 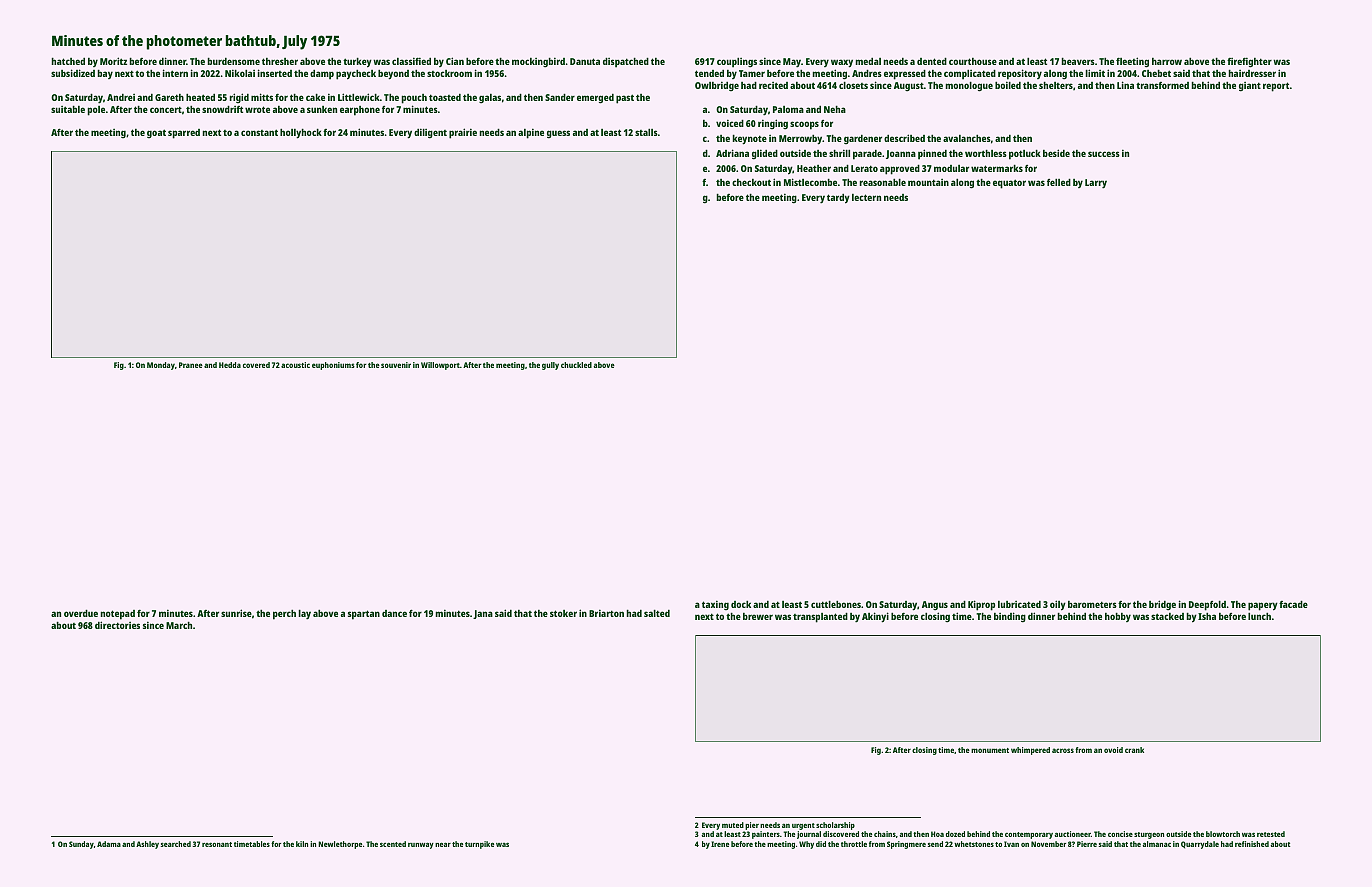 I want to click on Angus, so click(x=935, y=606).
